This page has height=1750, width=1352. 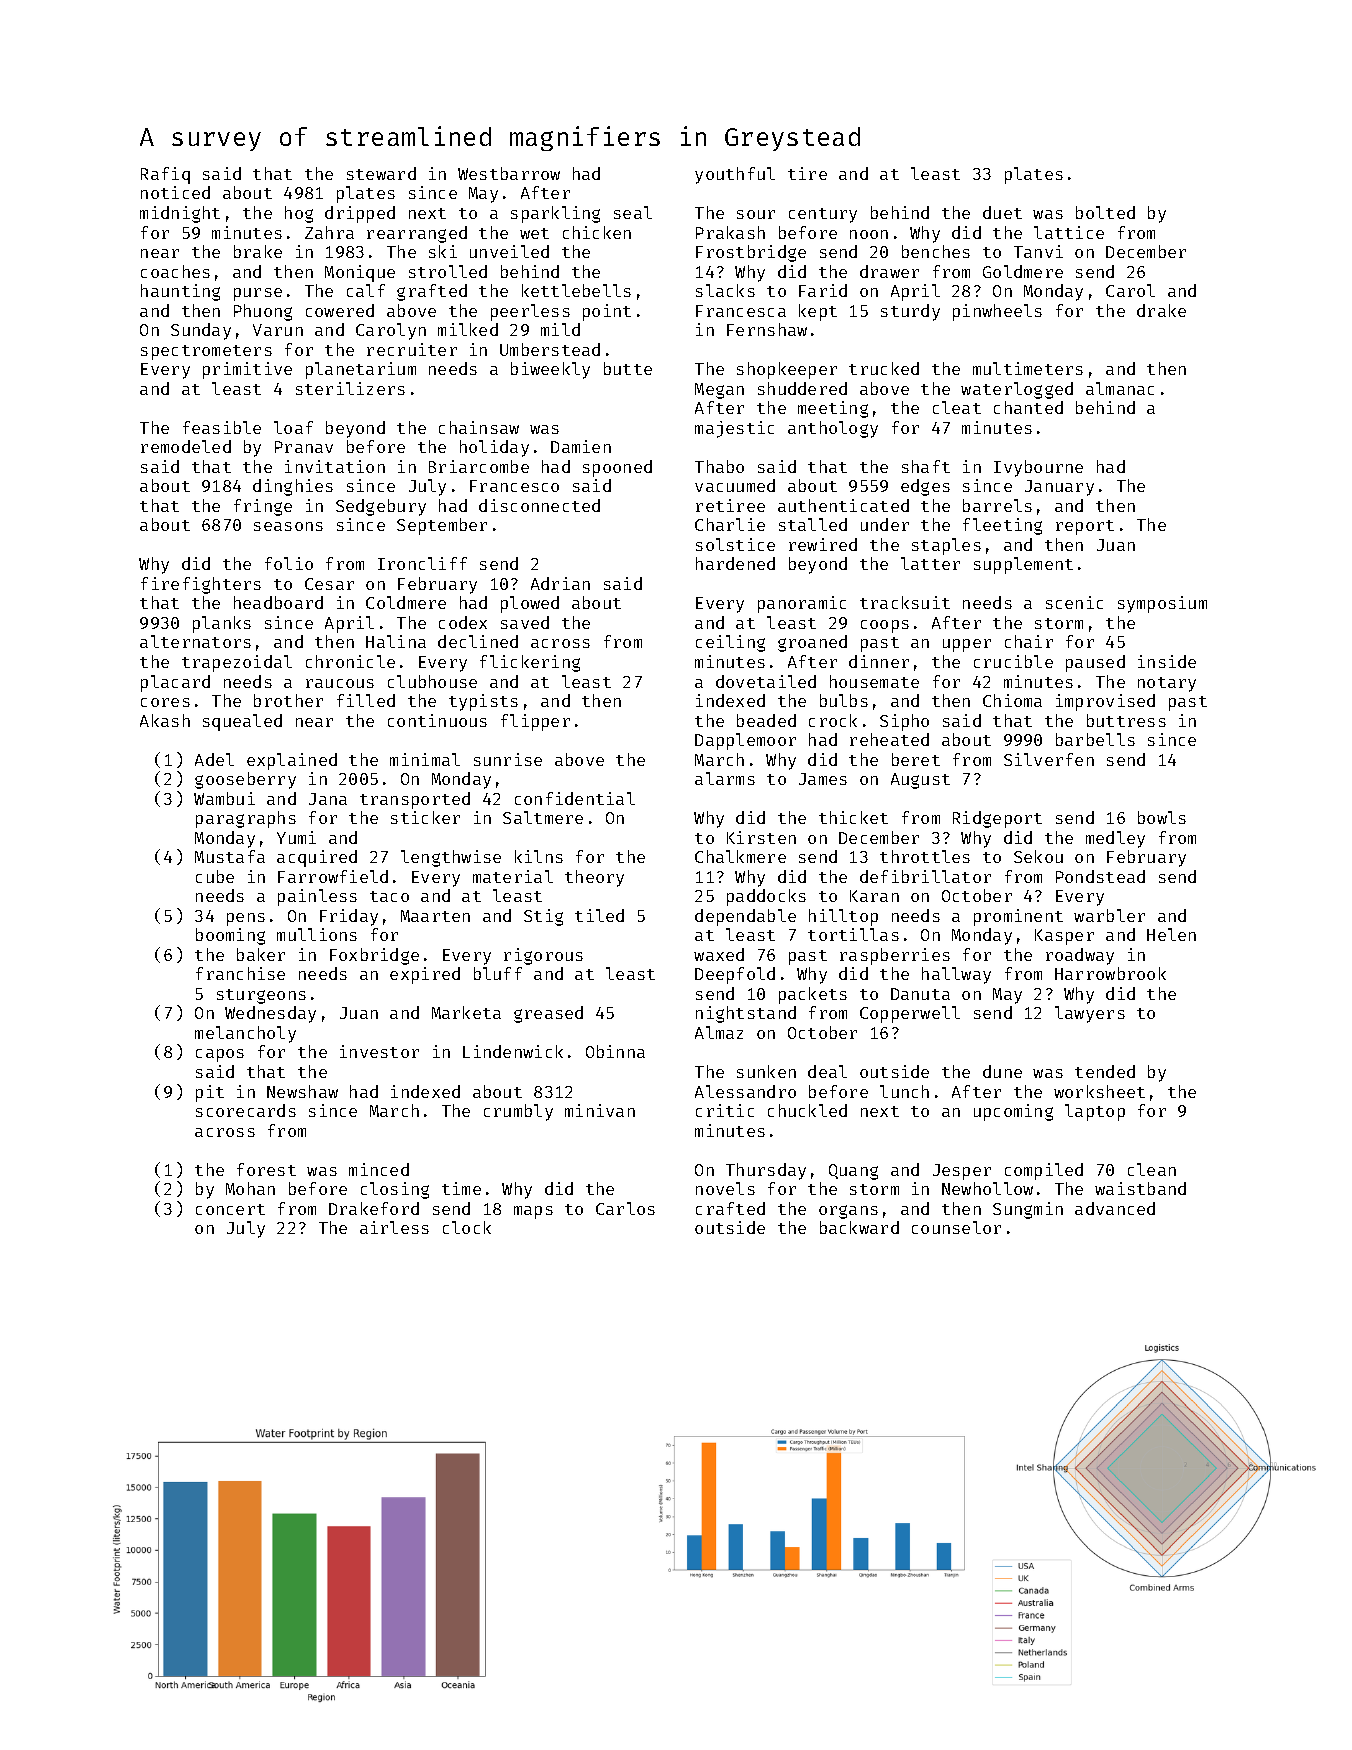 I want to click on loaf, so click(x=293, y=427).
